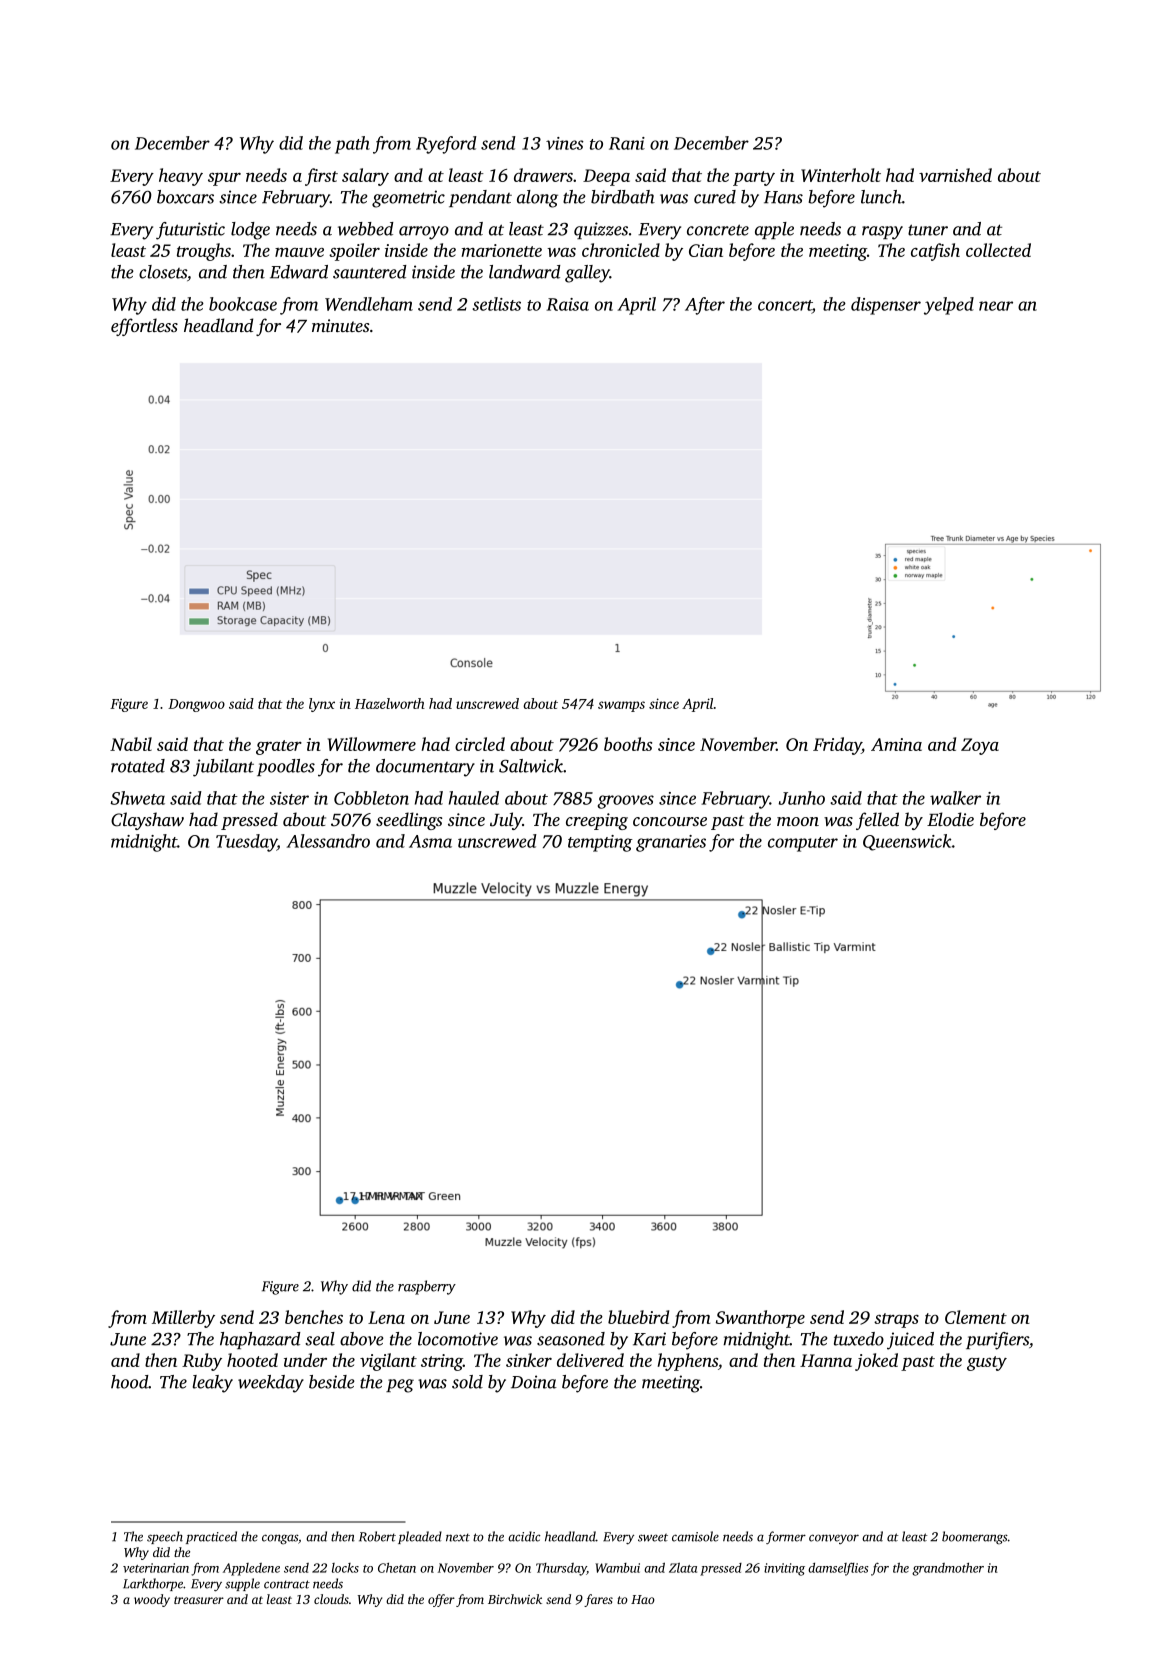 The image size is (1152, 1668). What do you see at coordinates (955, 175) in the page?
I see `varnished` at bounding box center [955, 175].
